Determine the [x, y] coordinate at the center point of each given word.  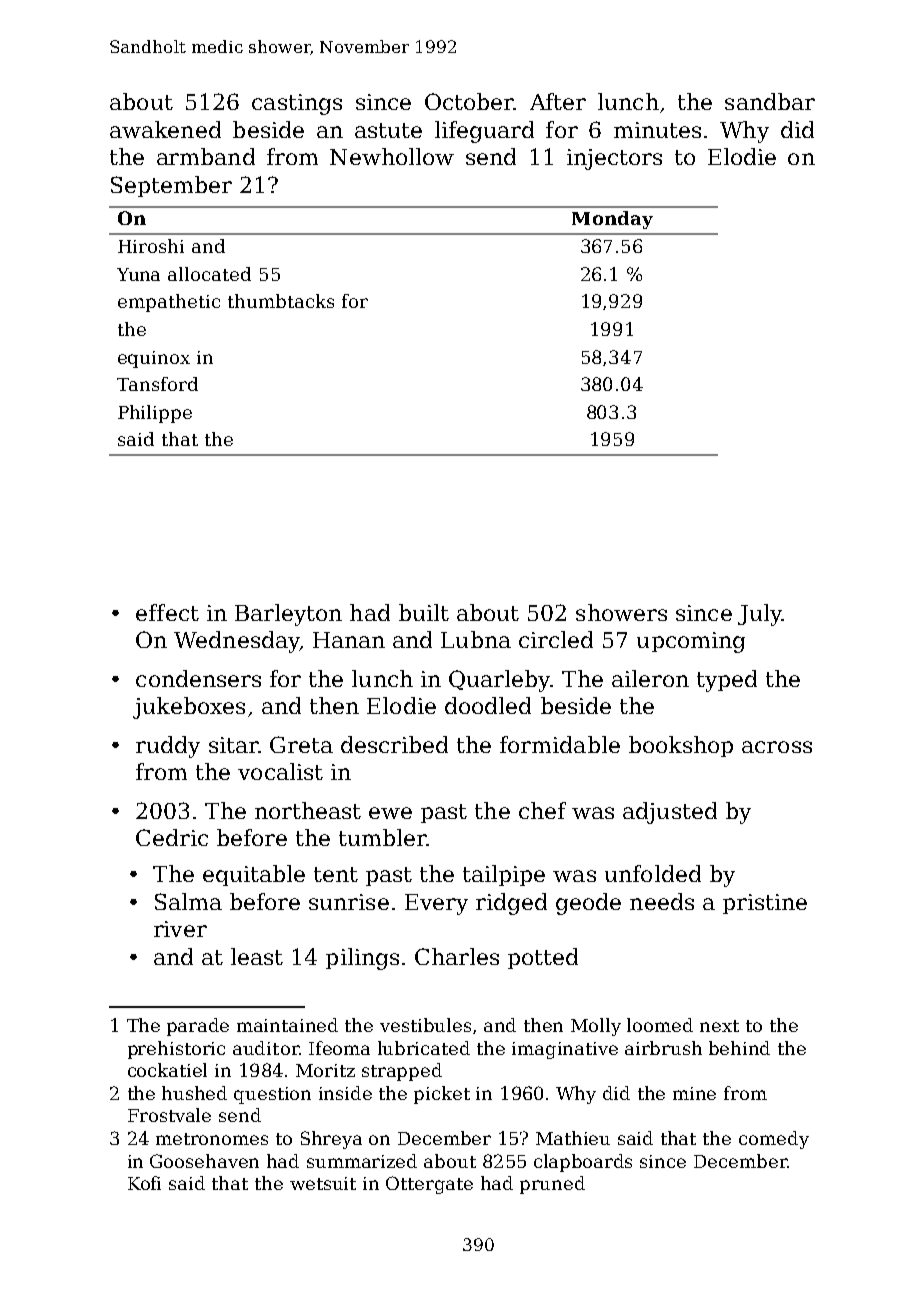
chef [542, 810]
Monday [612, 220]
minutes [657, 130]
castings [297, 104]
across [777, 747]
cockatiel [167, 1070]
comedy [774, 1140]
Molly [596, 1027]
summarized [362, 1161]
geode [588, 904]
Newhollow [392, 156]
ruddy [168, 747]
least [257, 956]
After [558, 101]
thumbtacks [281, 301]
